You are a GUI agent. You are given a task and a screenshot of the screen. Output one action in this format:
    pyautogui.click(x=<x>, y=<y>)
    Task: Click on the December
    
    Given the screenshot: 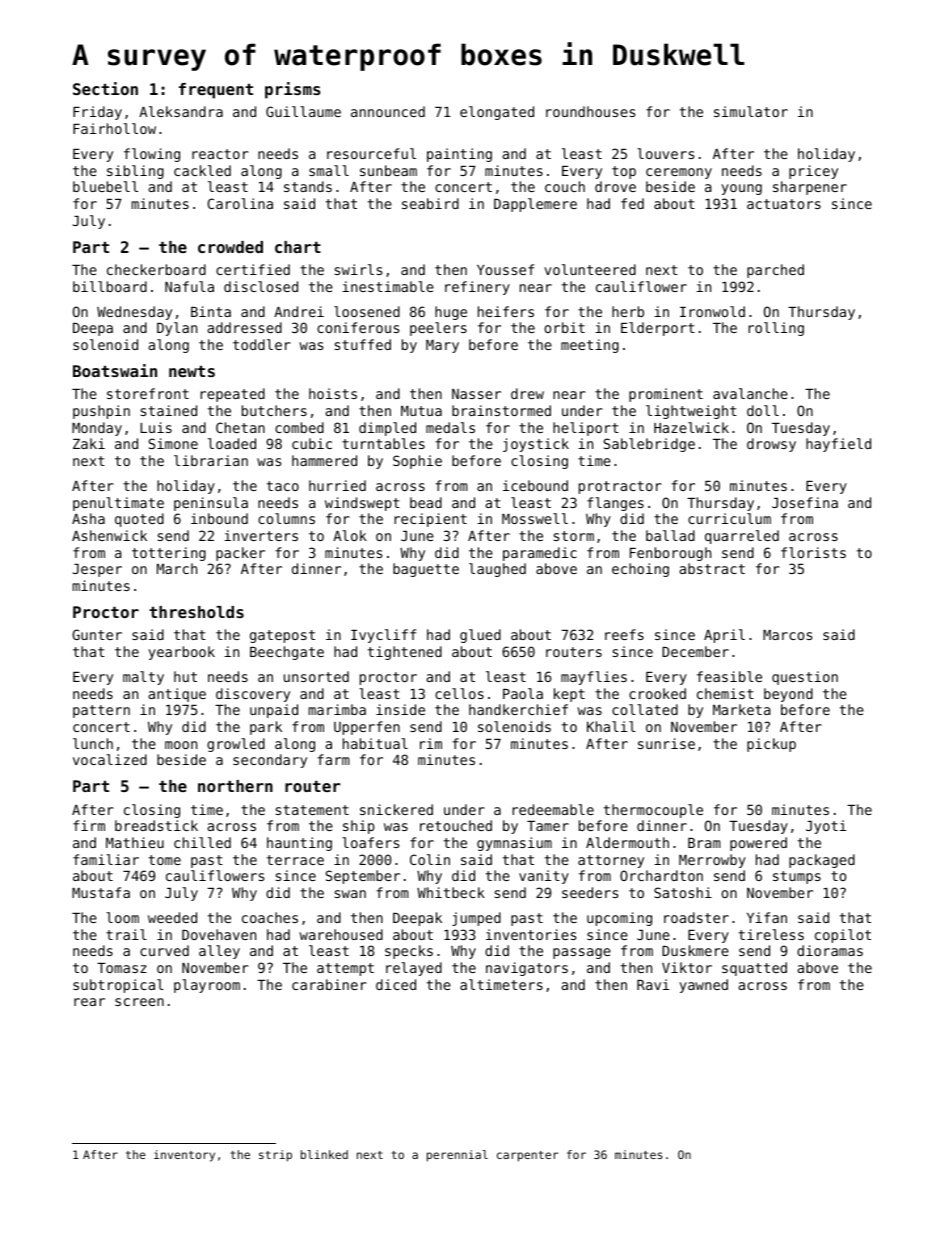 What is the action you would take?
    pyautogui.click(x=695, y=651)
